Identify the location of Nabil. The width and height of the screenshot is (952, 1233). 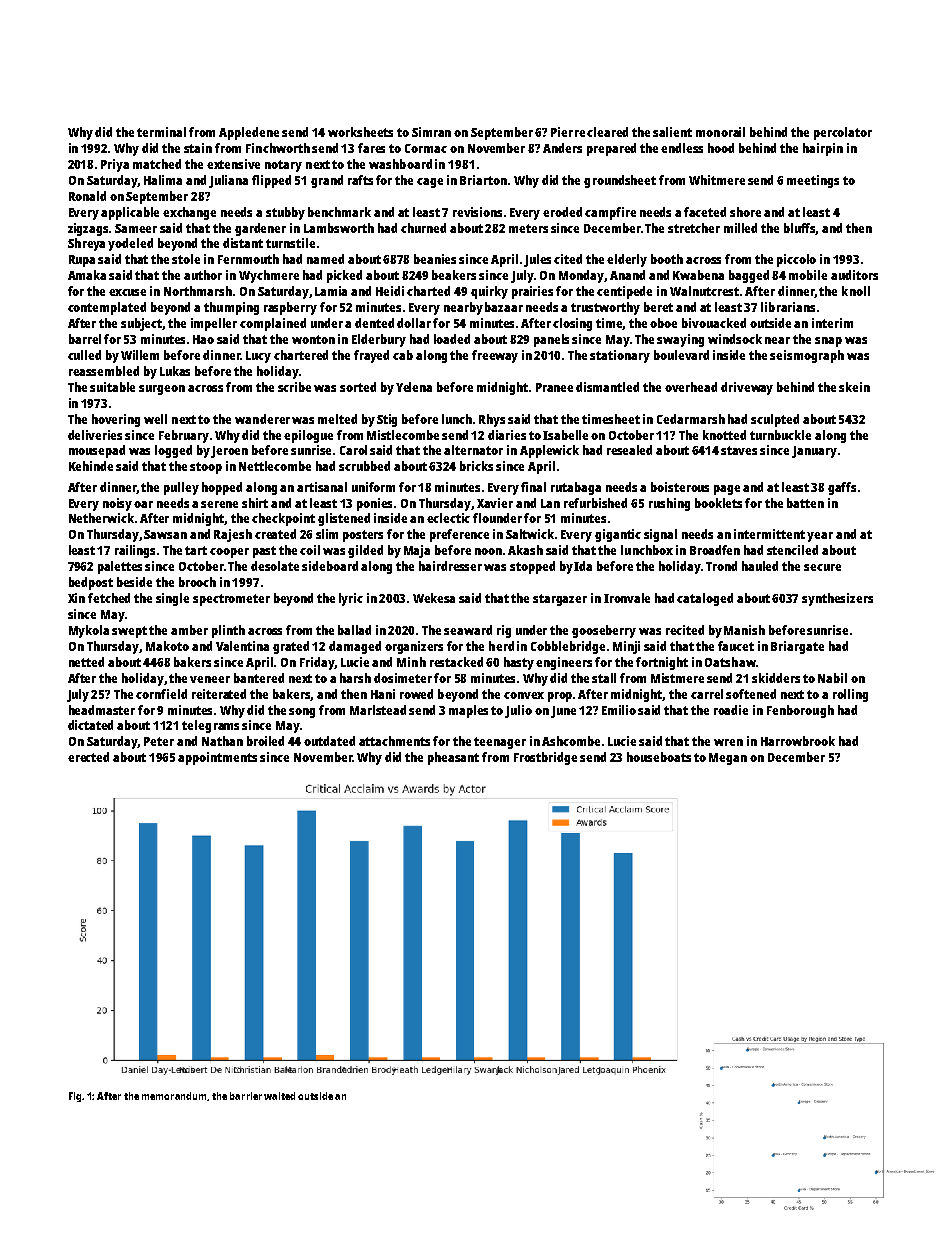
(832, 678).
